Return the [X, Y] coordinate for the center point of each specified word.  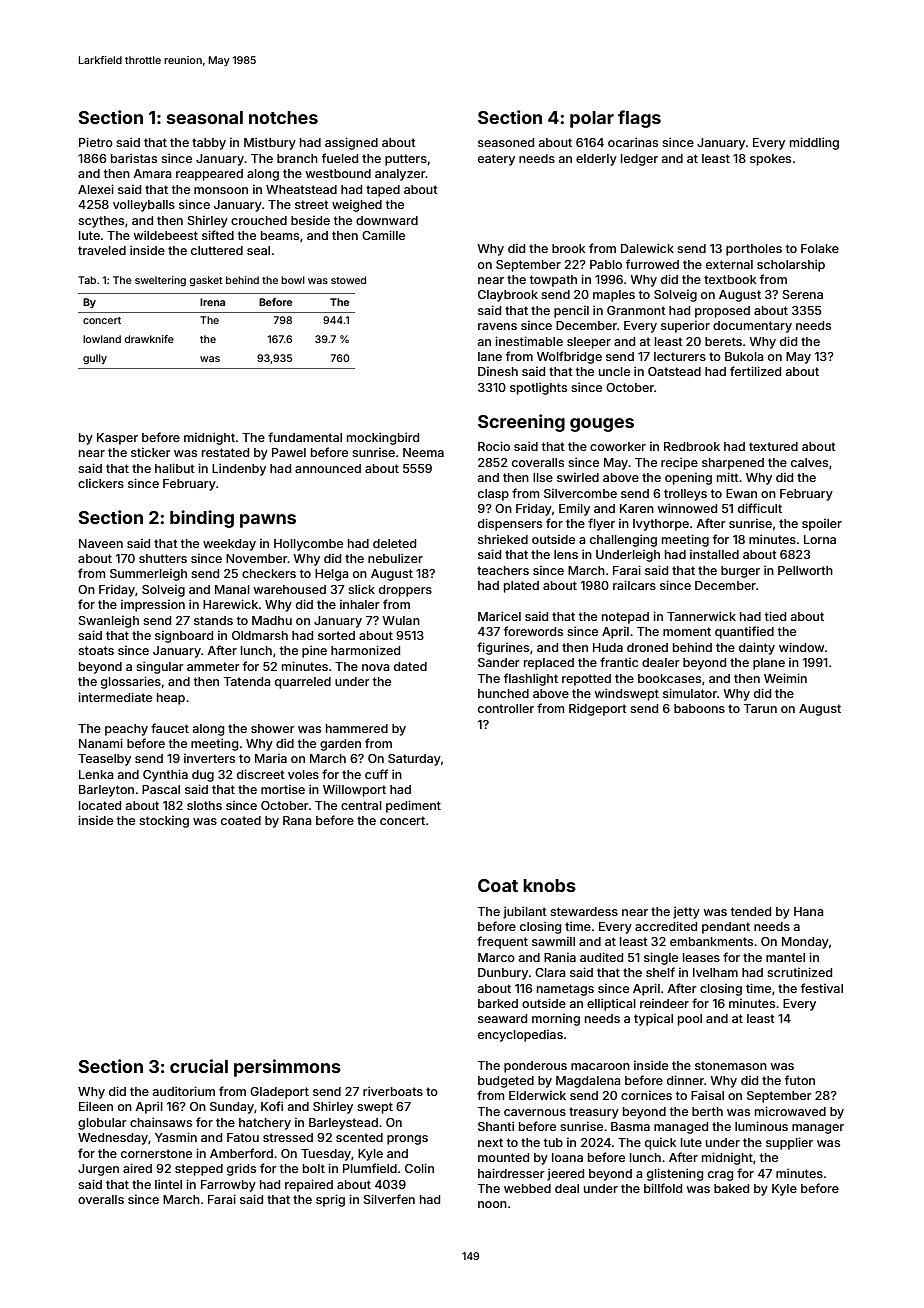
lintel [168, 1184]
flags [639, 119]
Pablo [606, 264]
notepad [625, 618]
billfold [663, 1188]
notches [283, 117]
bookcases [669, 678]
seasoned [506, 142]
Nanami [101, 743]
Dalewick [647, 248]
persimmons [287, 1068]
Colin [419, 1168]
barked [498, 1003]
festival [822, 988]
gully [95, 359]
